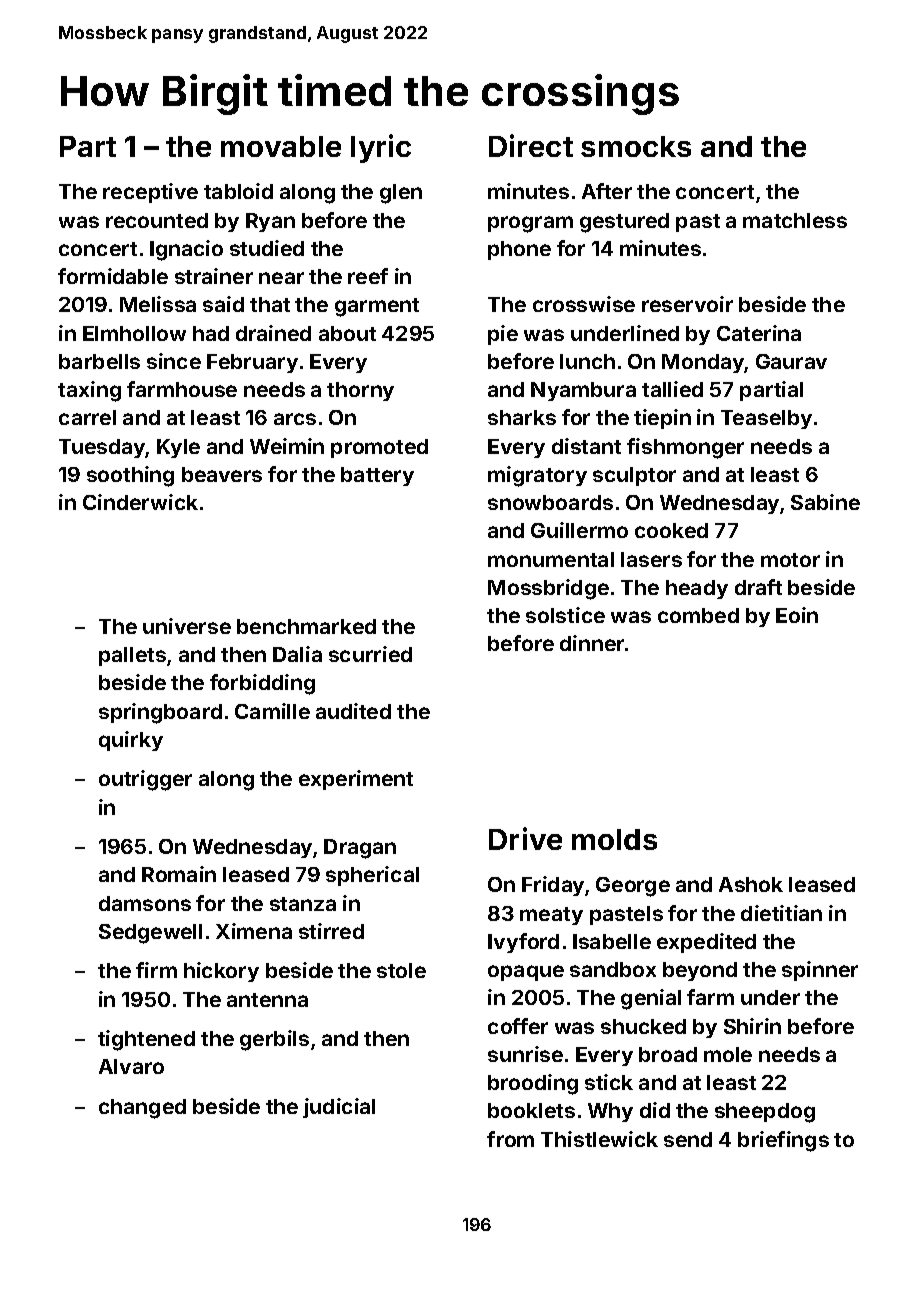 The image size is (924, 1311). What do you see at coordinates (142, 1109) in the document?
I see `changed` at bounding box center [142, 1109].
